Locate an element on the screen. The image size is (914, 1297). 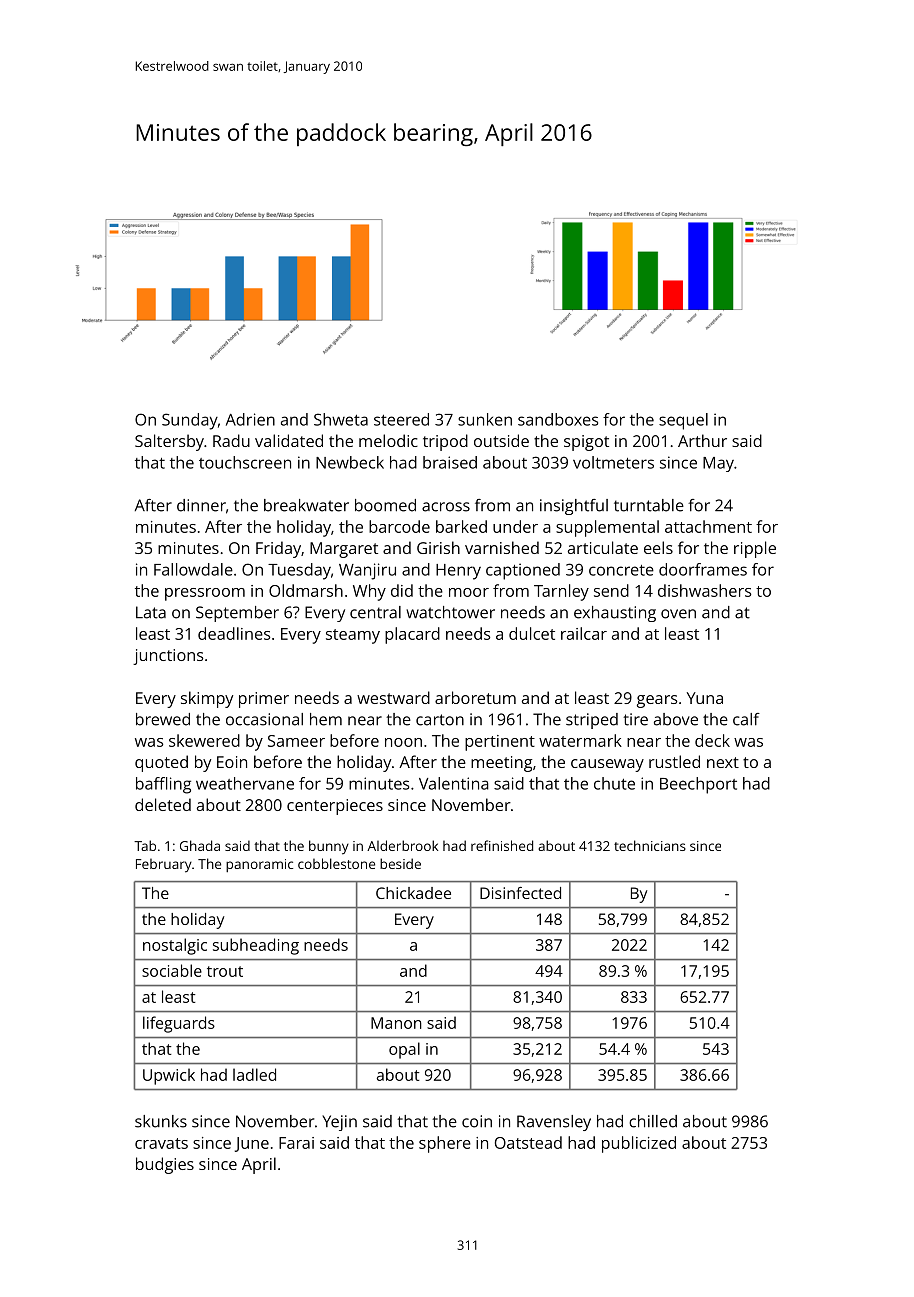
Fallowdale is located at coordinates (193, 569).
